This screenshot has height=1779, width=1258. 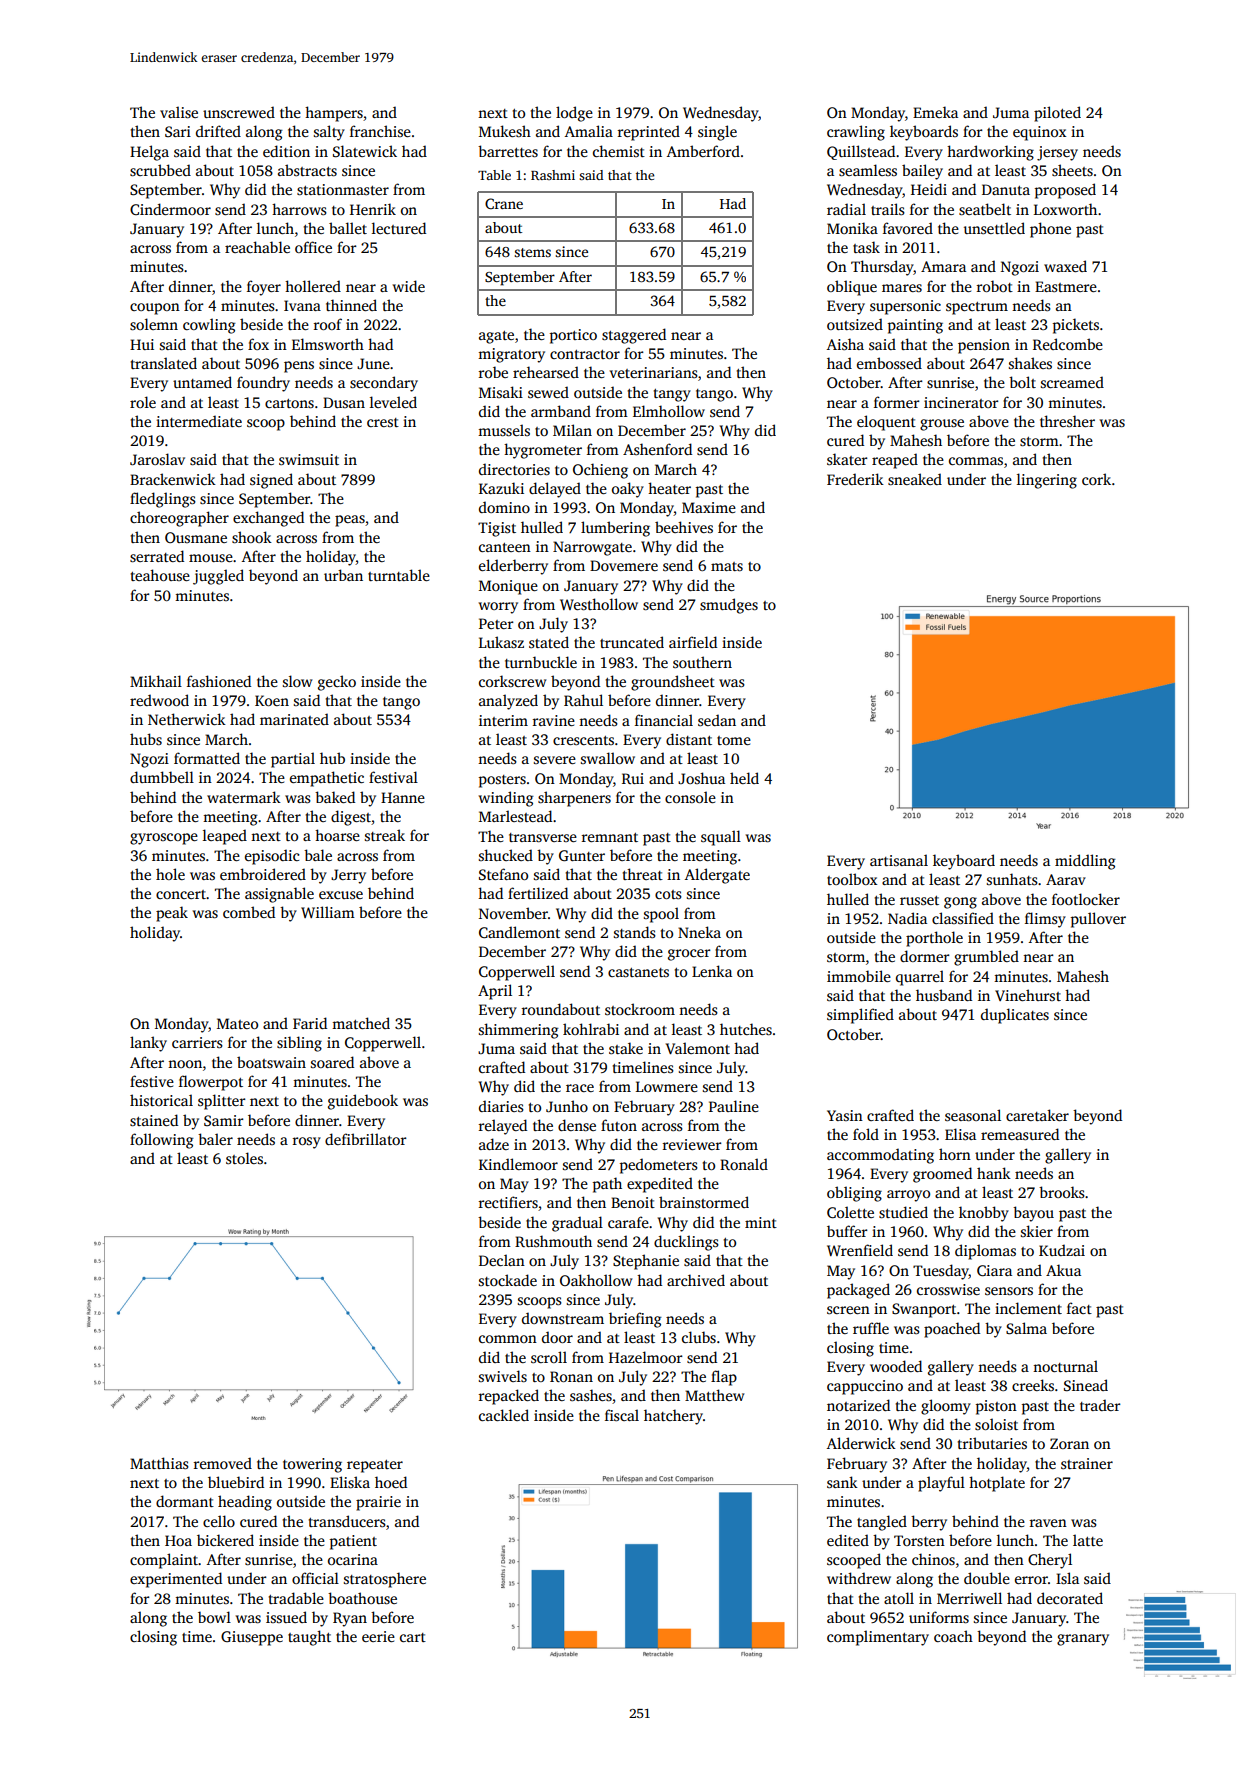 I want to click on middling, so click(x=1085, y=862).
